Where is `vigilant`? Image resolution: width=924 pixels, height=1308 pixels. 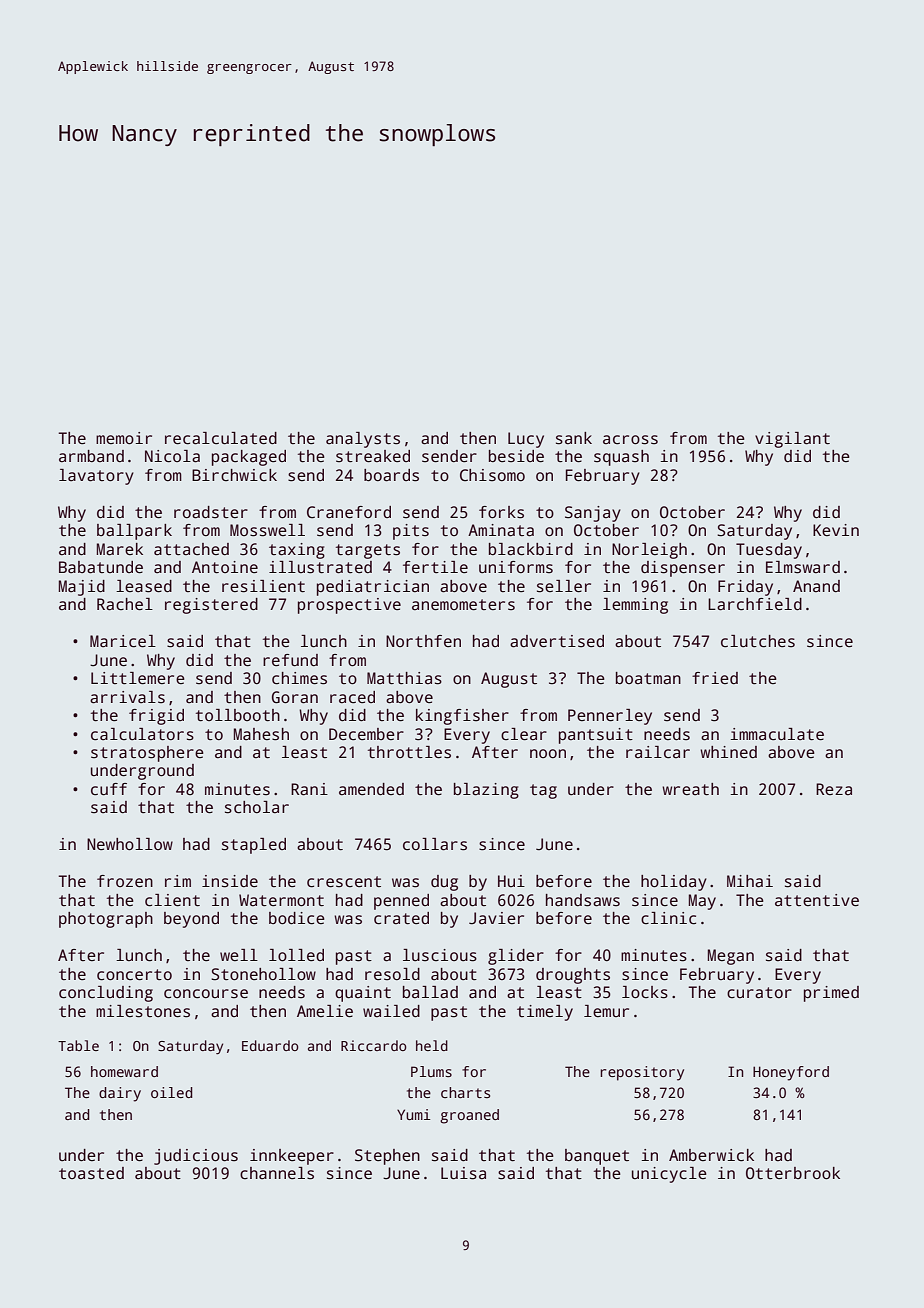 vigilant is located at coordinates (792, 440).
